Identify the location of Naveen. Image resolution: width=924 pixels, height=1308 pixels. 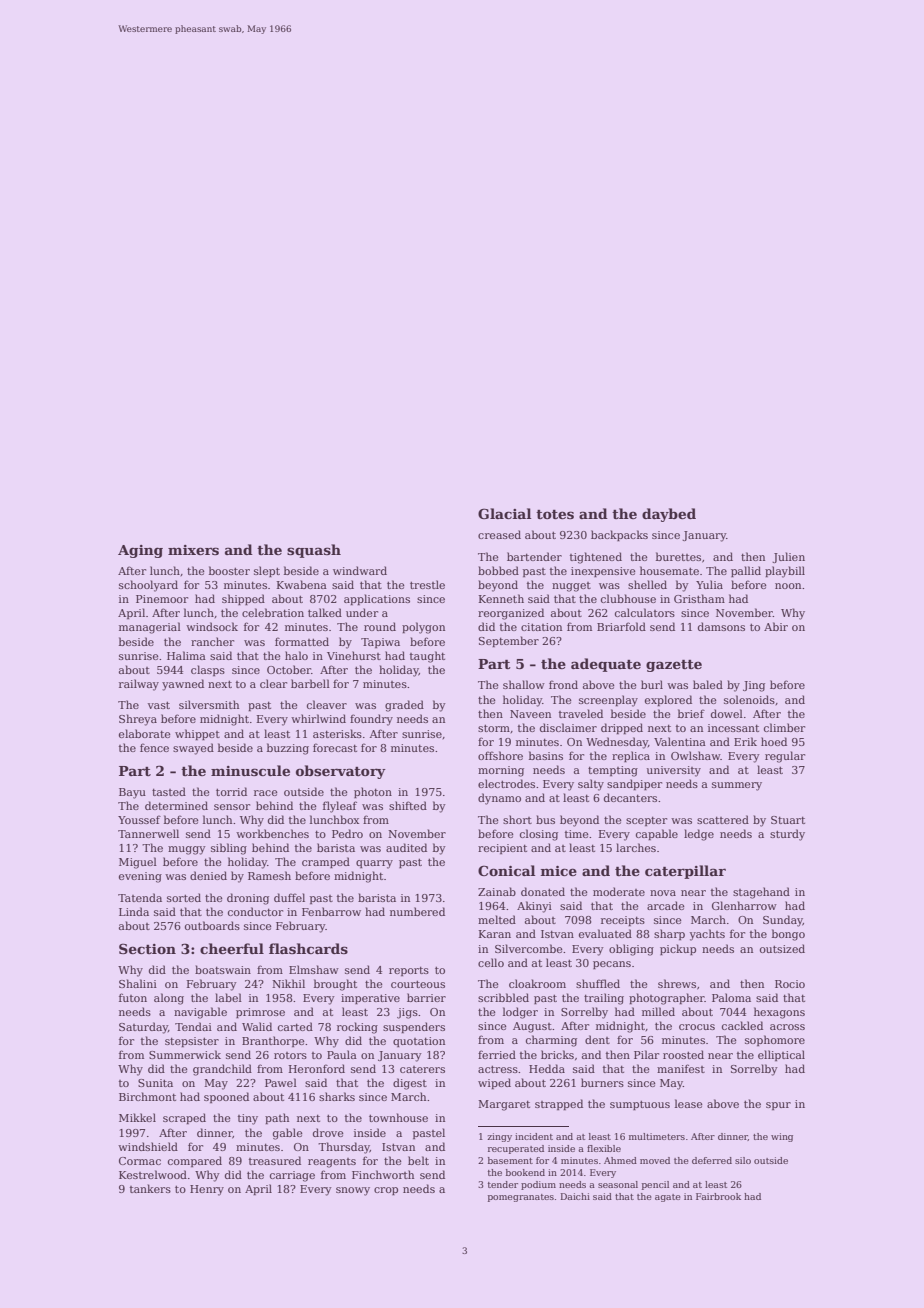
(530, 714).
